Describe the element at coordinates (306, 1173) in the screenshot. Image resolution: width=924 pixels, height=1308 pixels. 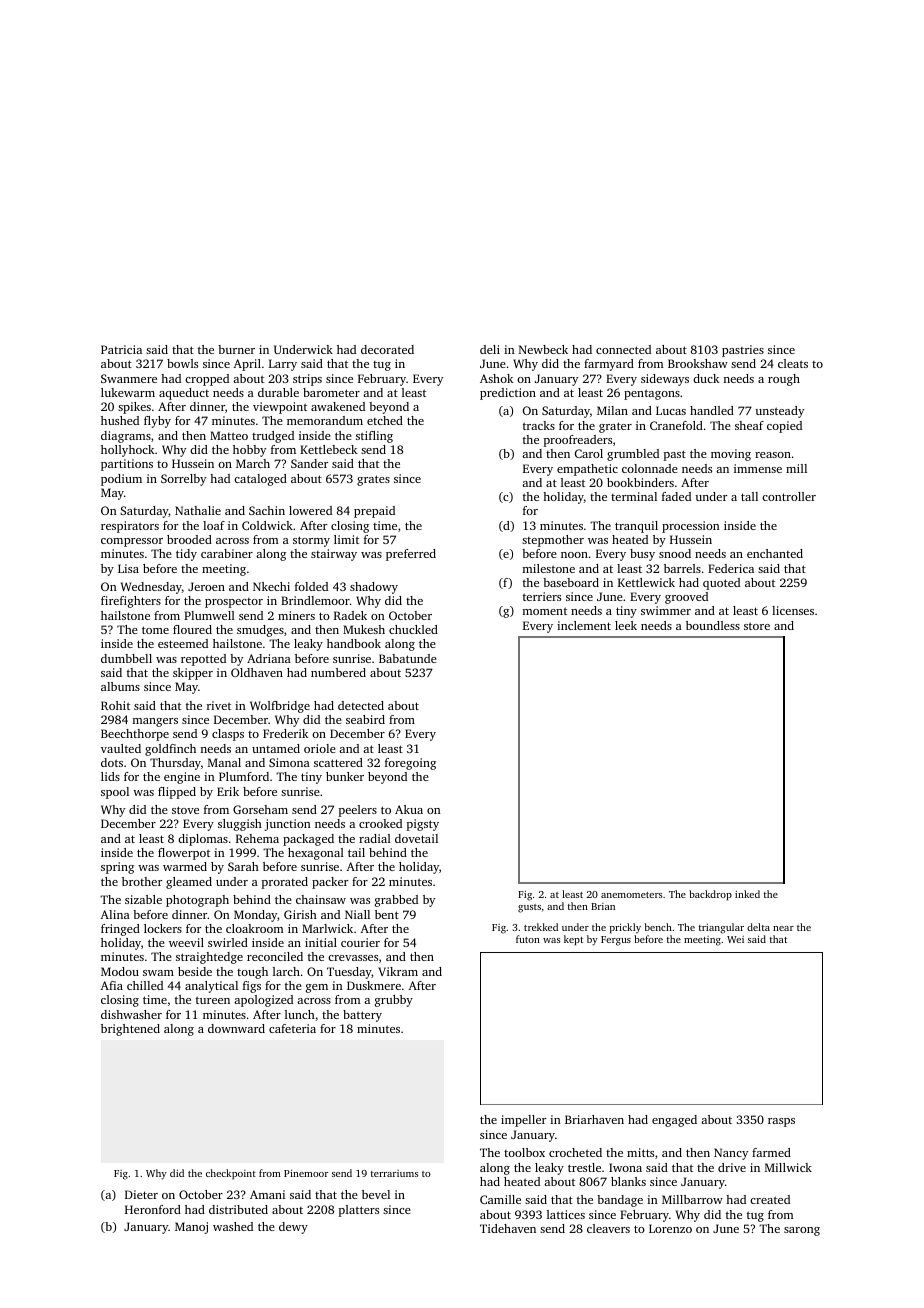
I see `Pinemoor` at that location.
